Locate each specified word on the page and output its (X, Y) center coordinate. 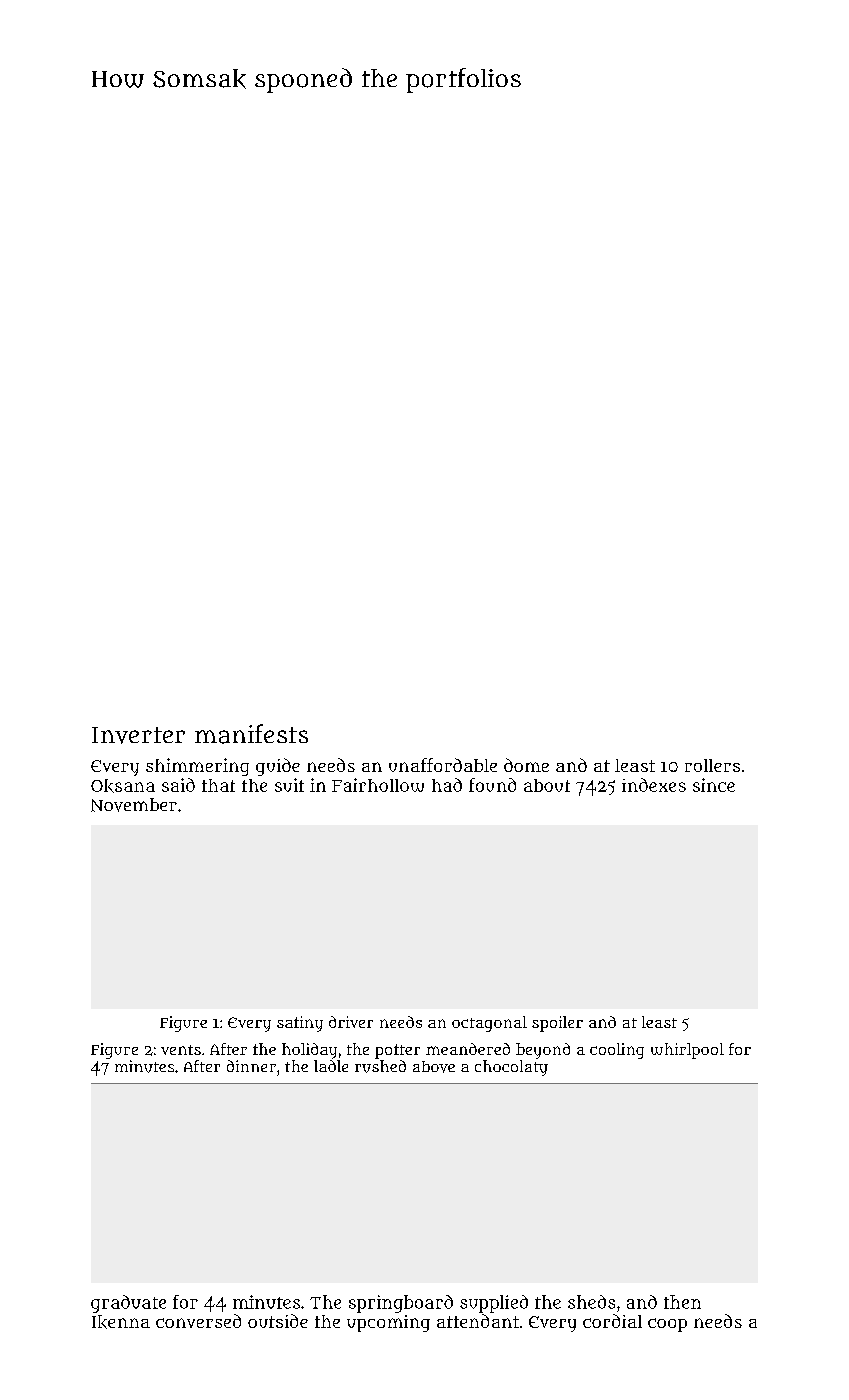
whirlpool (687, 1051)
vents (181, 1050)
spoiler (557, 1024)
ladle (331, 1066)
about (547, 785)
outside (278, 1321)
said (178, 785)
